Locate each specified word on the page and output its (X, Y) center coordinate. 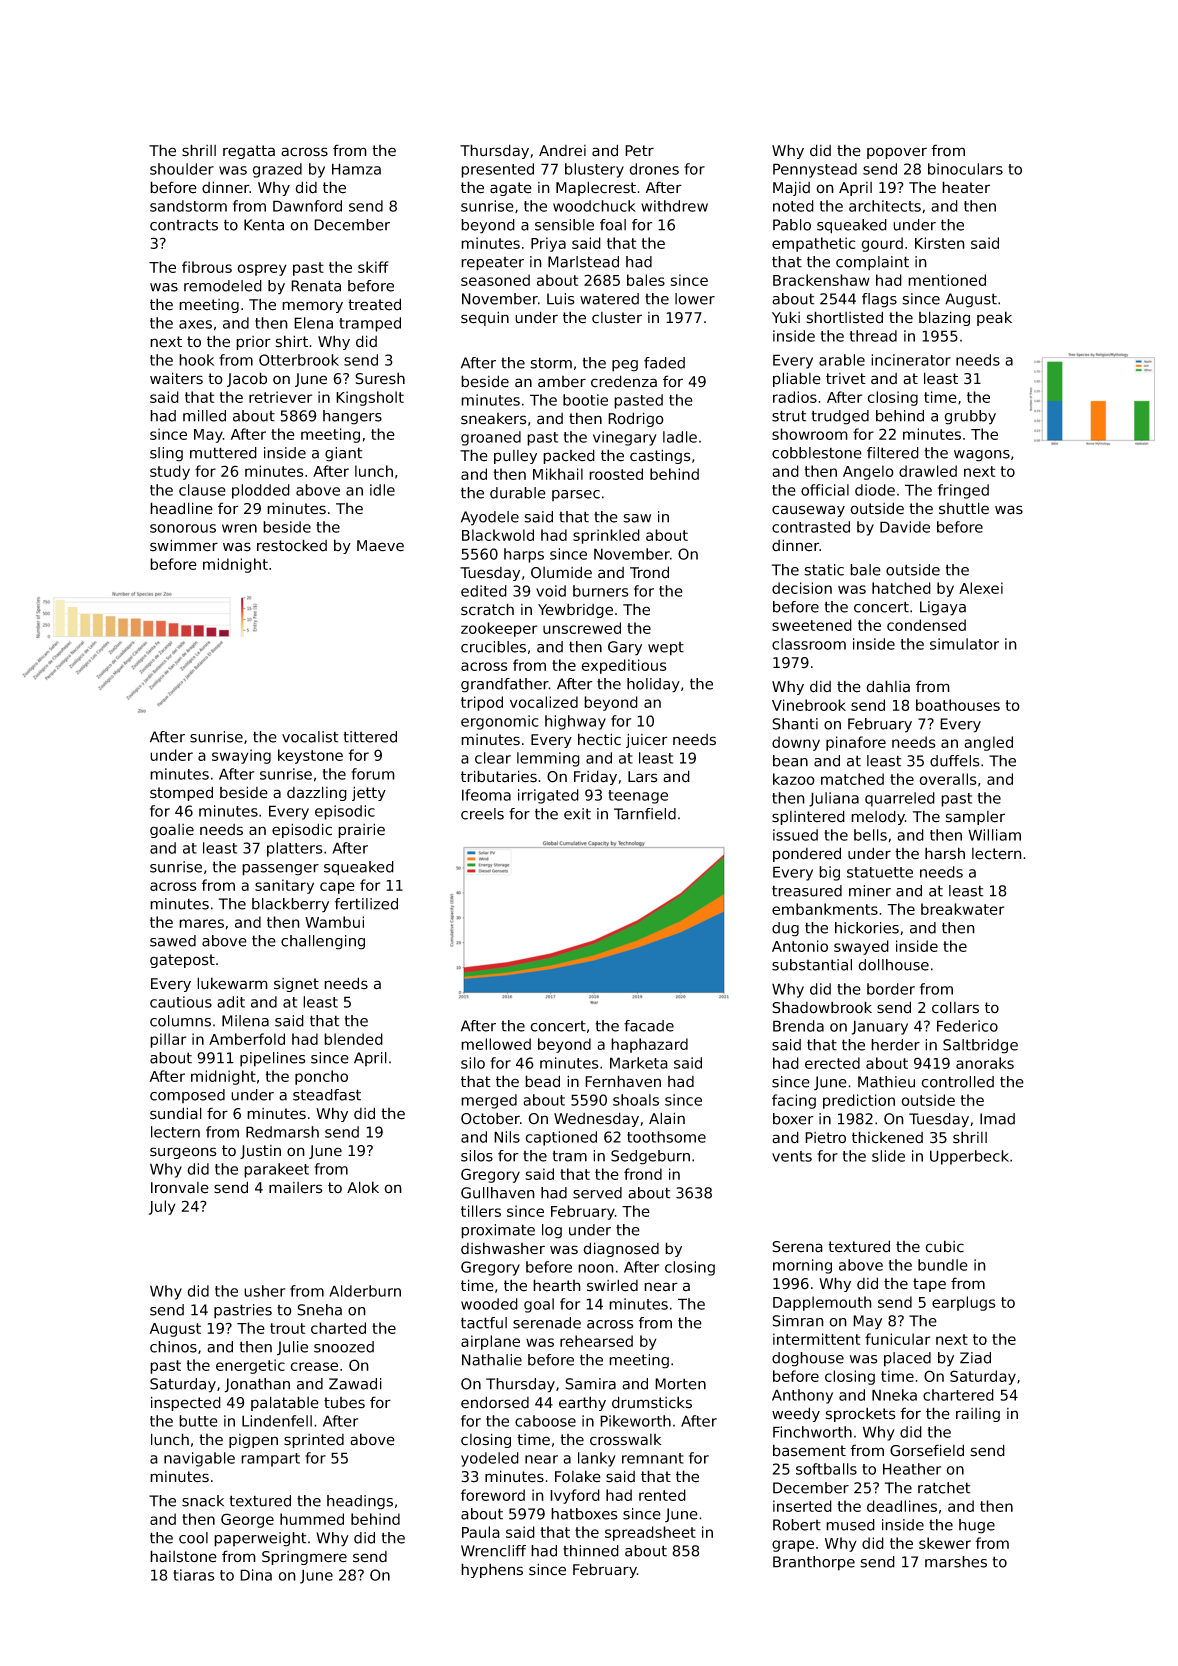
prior (253, 343)
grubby (970, 417)
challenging (323, 942)
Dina (256, 1575)
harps (524, 555)
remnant (653, 1458)
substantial (812, 965)
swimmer (184, 545)
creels (482, 814)
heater (966, 187)
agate (511, 189)
